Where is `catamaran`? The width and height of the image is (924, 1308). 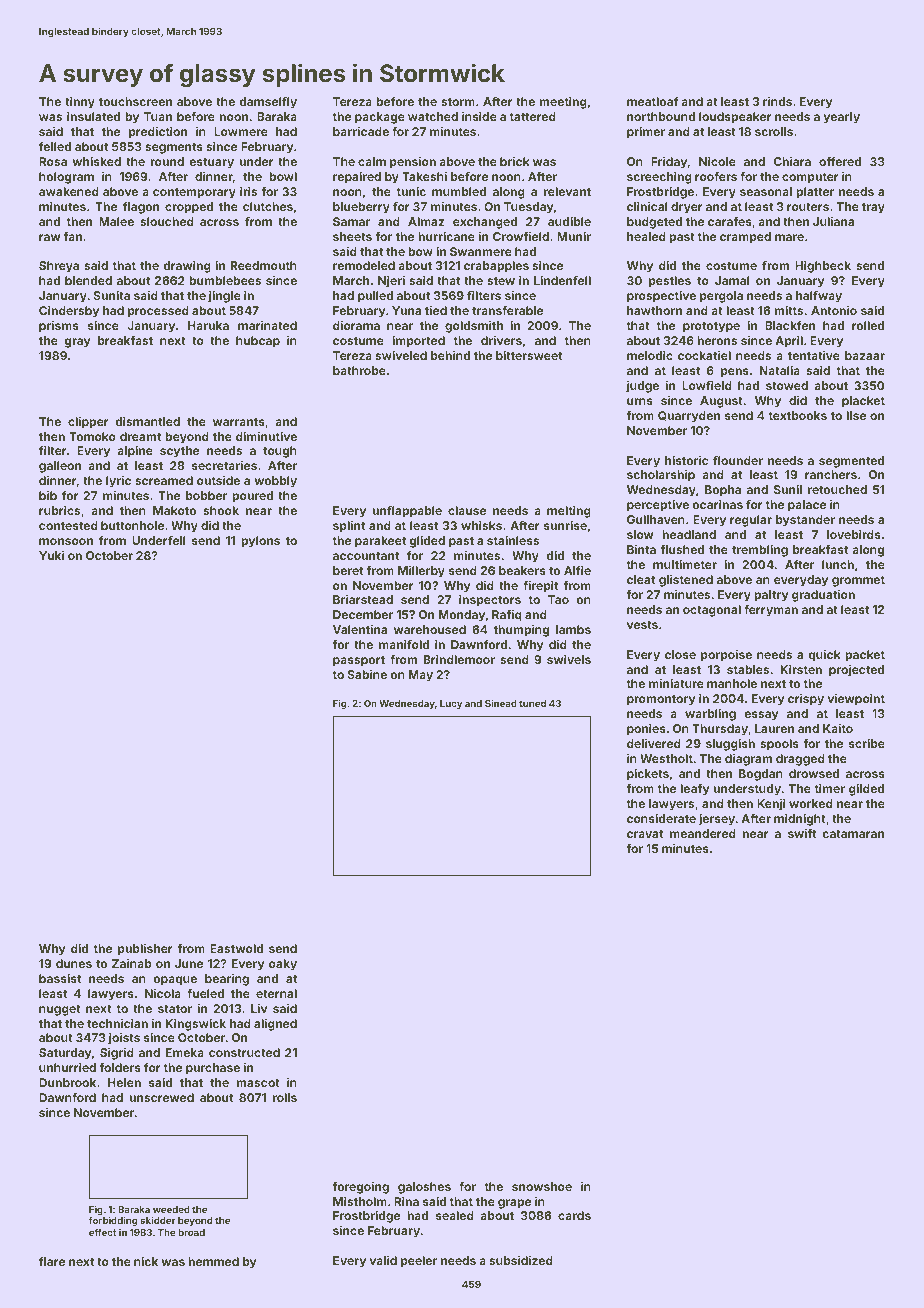 catamaran is located at coordinates (853, 834).
